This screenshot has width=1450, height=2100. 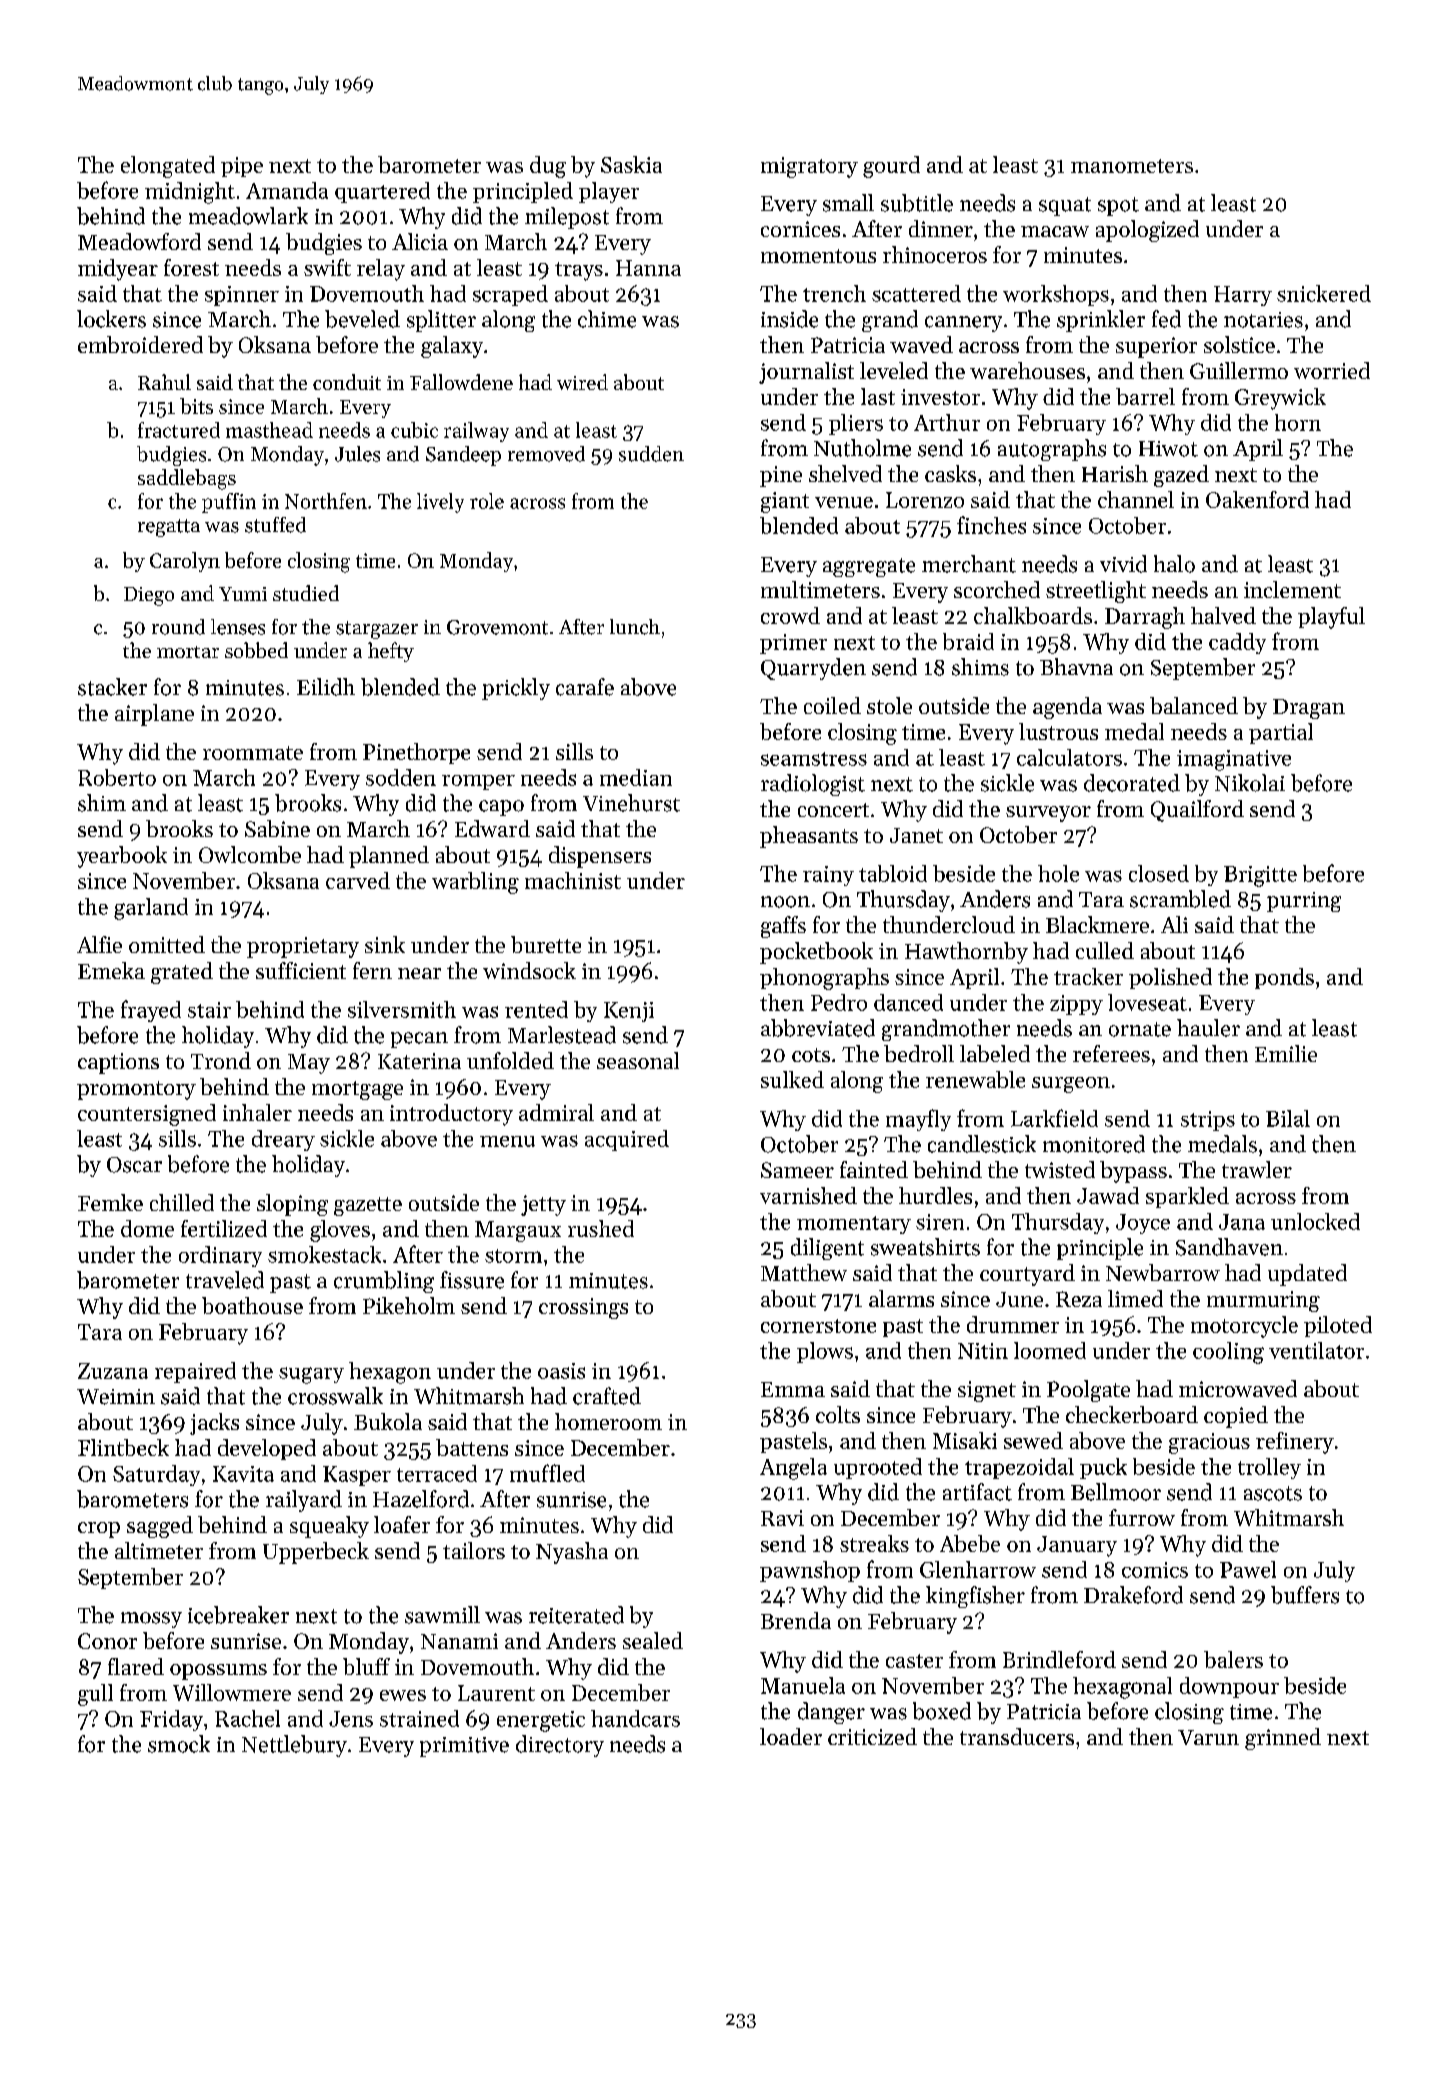 I want to click on loader, so click(x=791, y=1736).
